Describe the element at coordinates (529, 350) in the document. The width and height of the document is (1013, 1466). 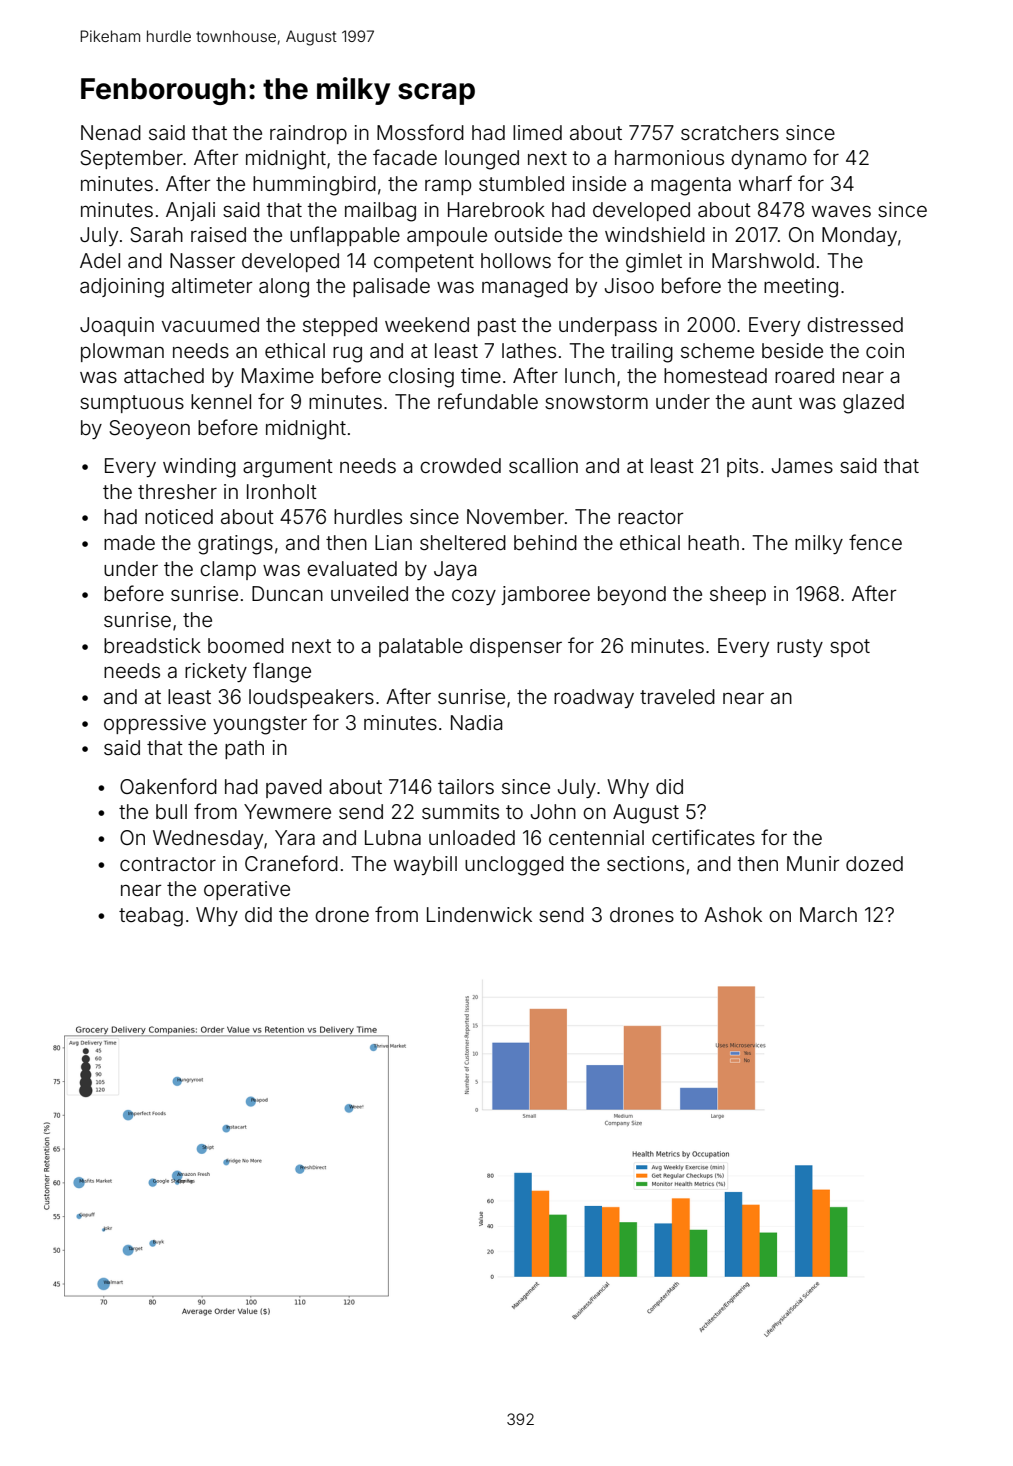
I see `lathes` at that location.
